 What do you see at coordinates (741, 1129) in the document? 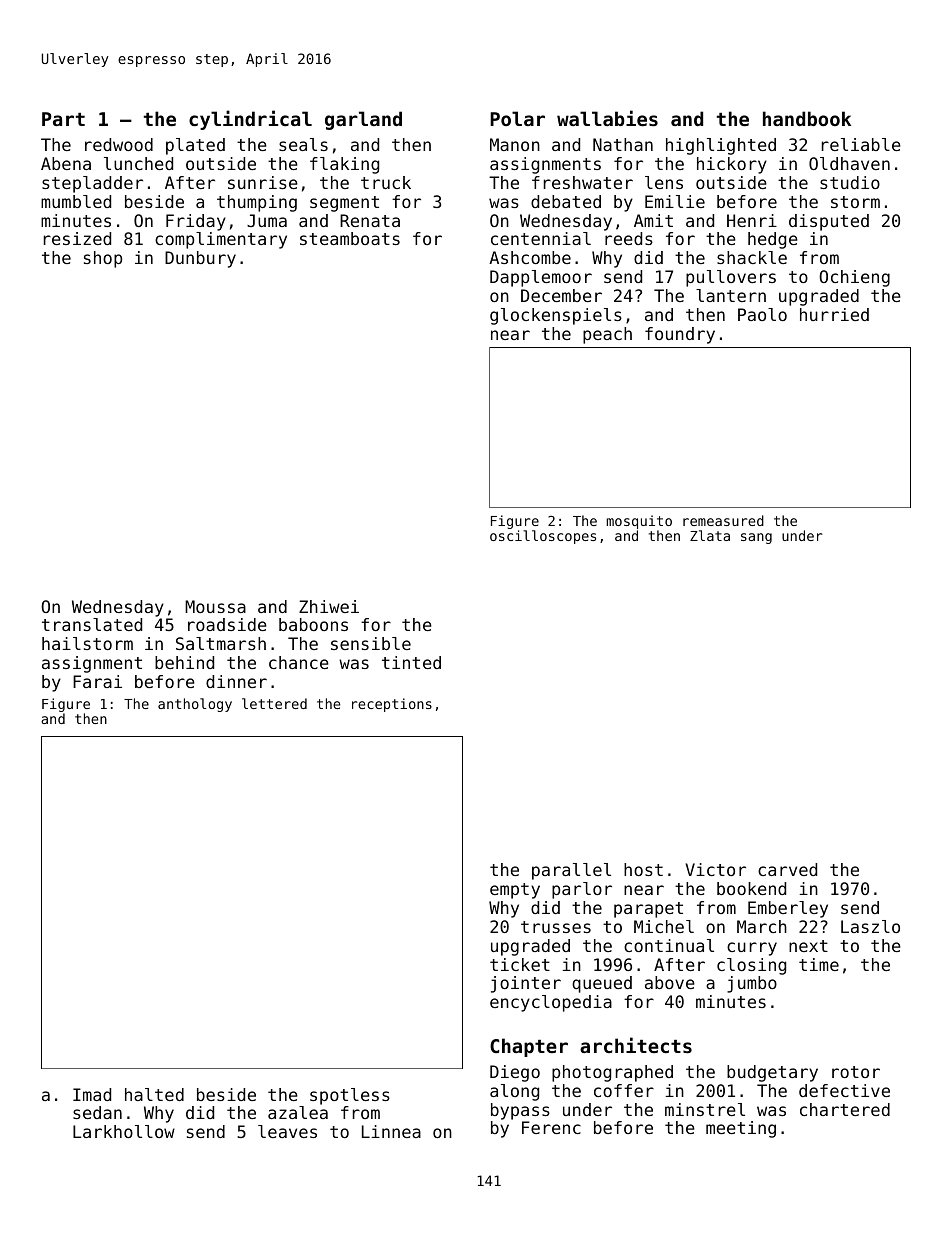
I see `meeting` at bounding box center [741, 1129].
